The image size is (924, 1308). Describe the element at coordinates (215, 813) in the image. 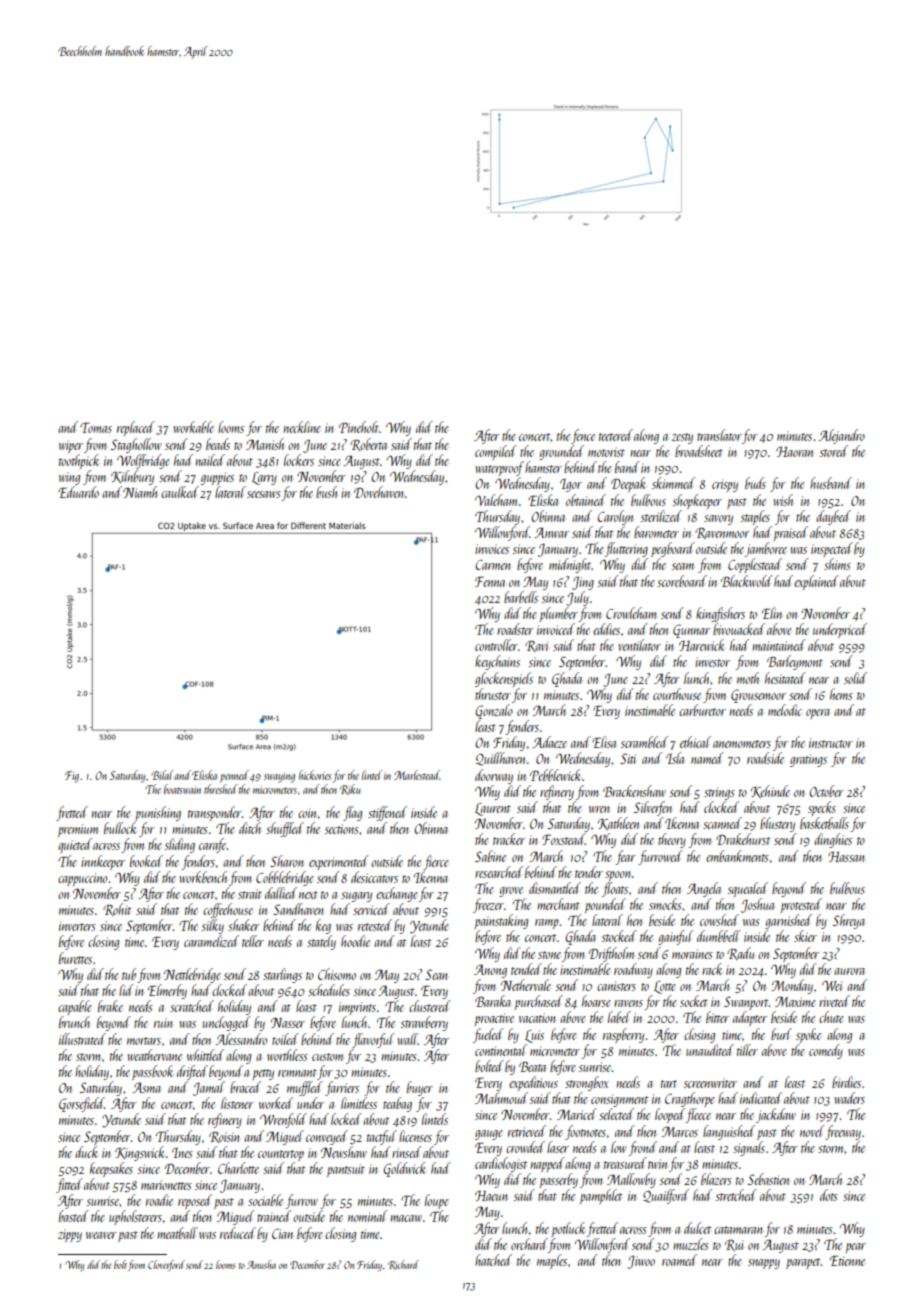

I see `transponder` at that location.
